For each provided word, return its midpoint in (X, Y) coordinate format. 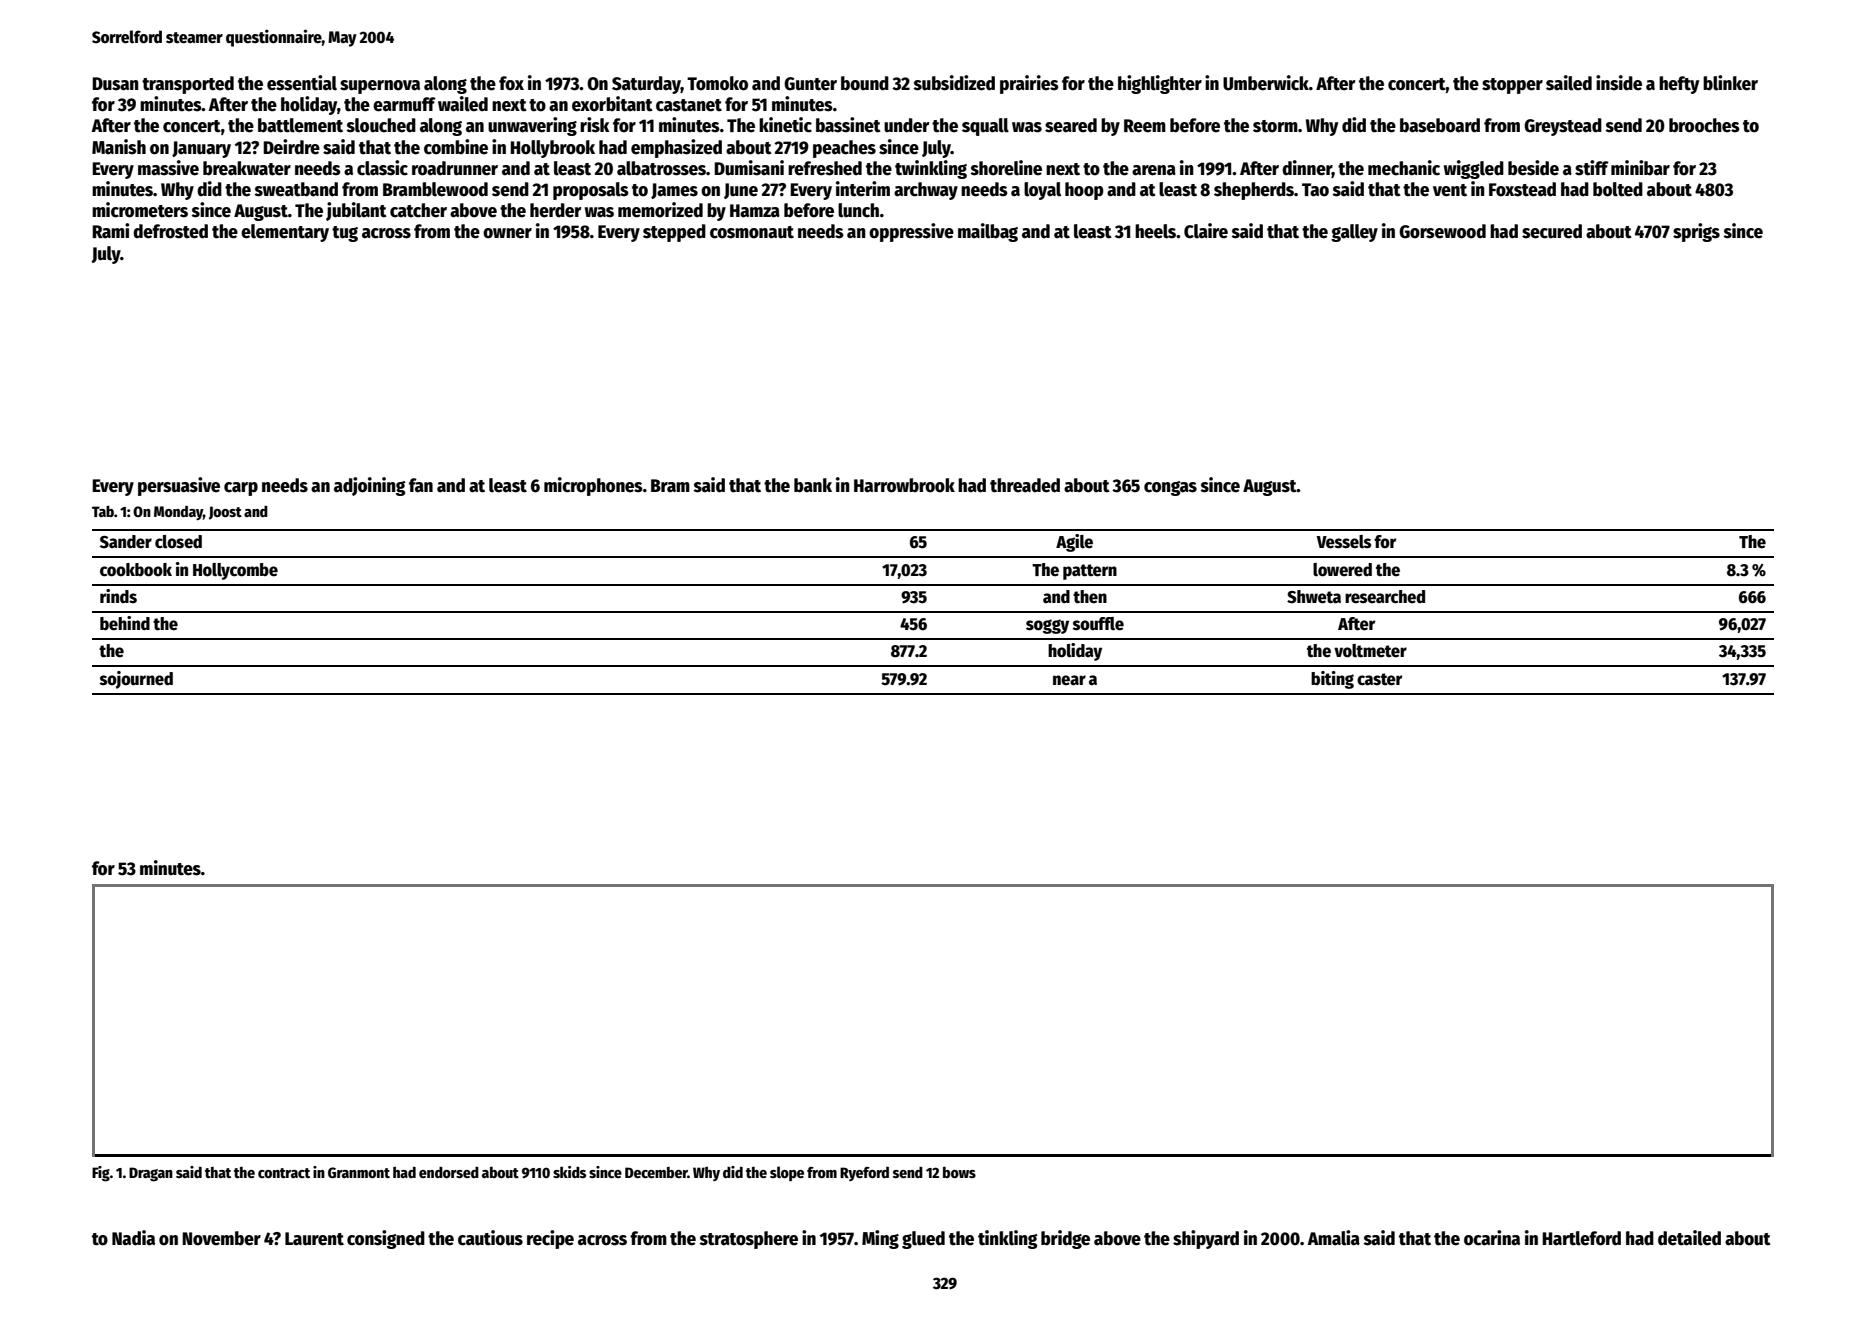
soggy (1047, 626)
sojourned (136, 680)
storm (1275, 126)
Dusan (115, 84)
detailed (1689, 1238)
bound (865, 83)
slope (787, 1173)
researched (1385, 597)
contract (284, 1173)
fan (421, 485)
